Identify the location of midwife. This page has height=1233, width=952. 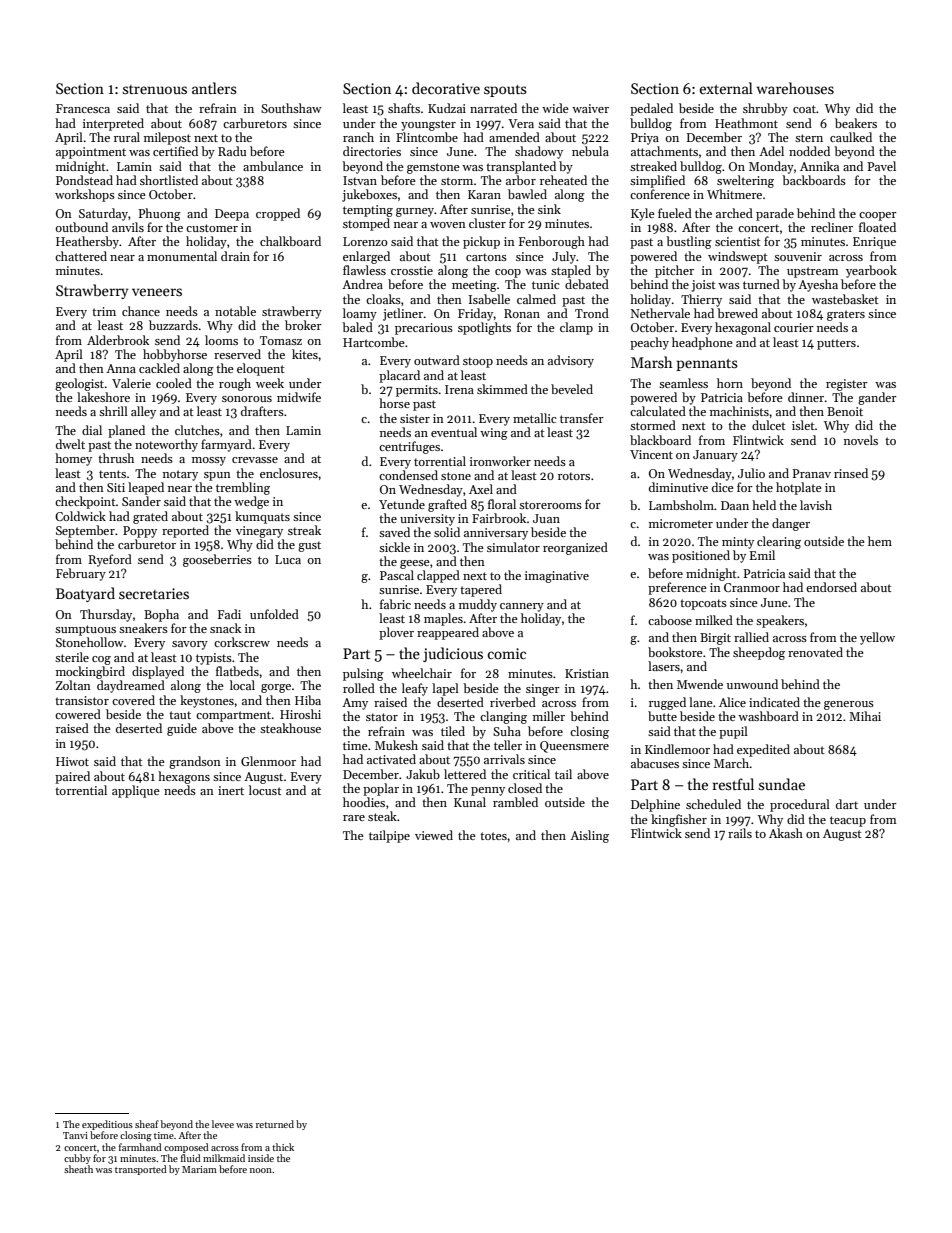
(299, 397).
